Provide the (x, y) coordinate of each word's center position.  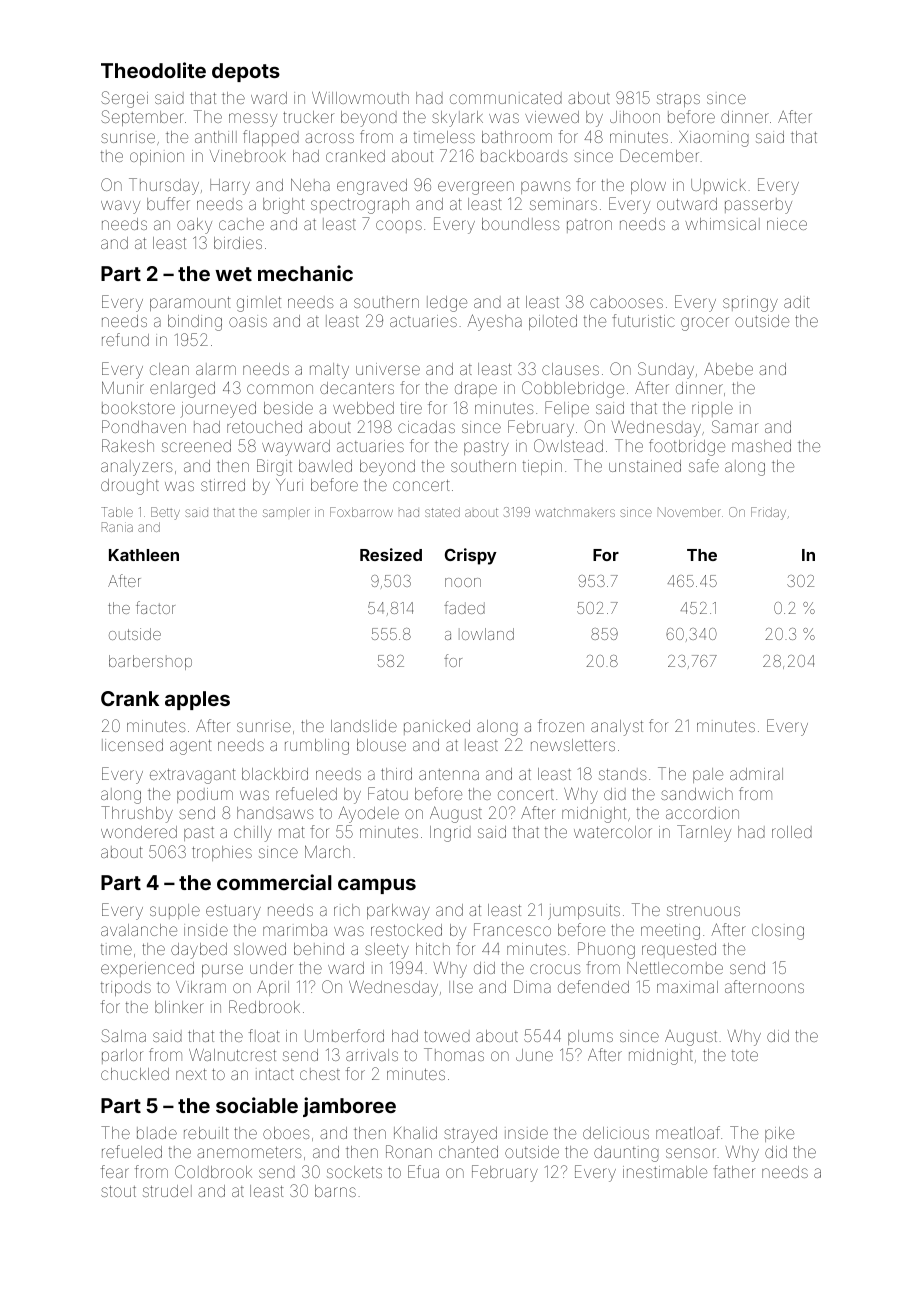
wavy (120, 207)
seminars (563, 204)
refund (125, 339)
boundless (521, 224)
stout (118, 1191)
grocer (705, 324)
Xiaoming (714, 139)
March (327, 851)
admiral (756, 774)
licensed (132, 745)
